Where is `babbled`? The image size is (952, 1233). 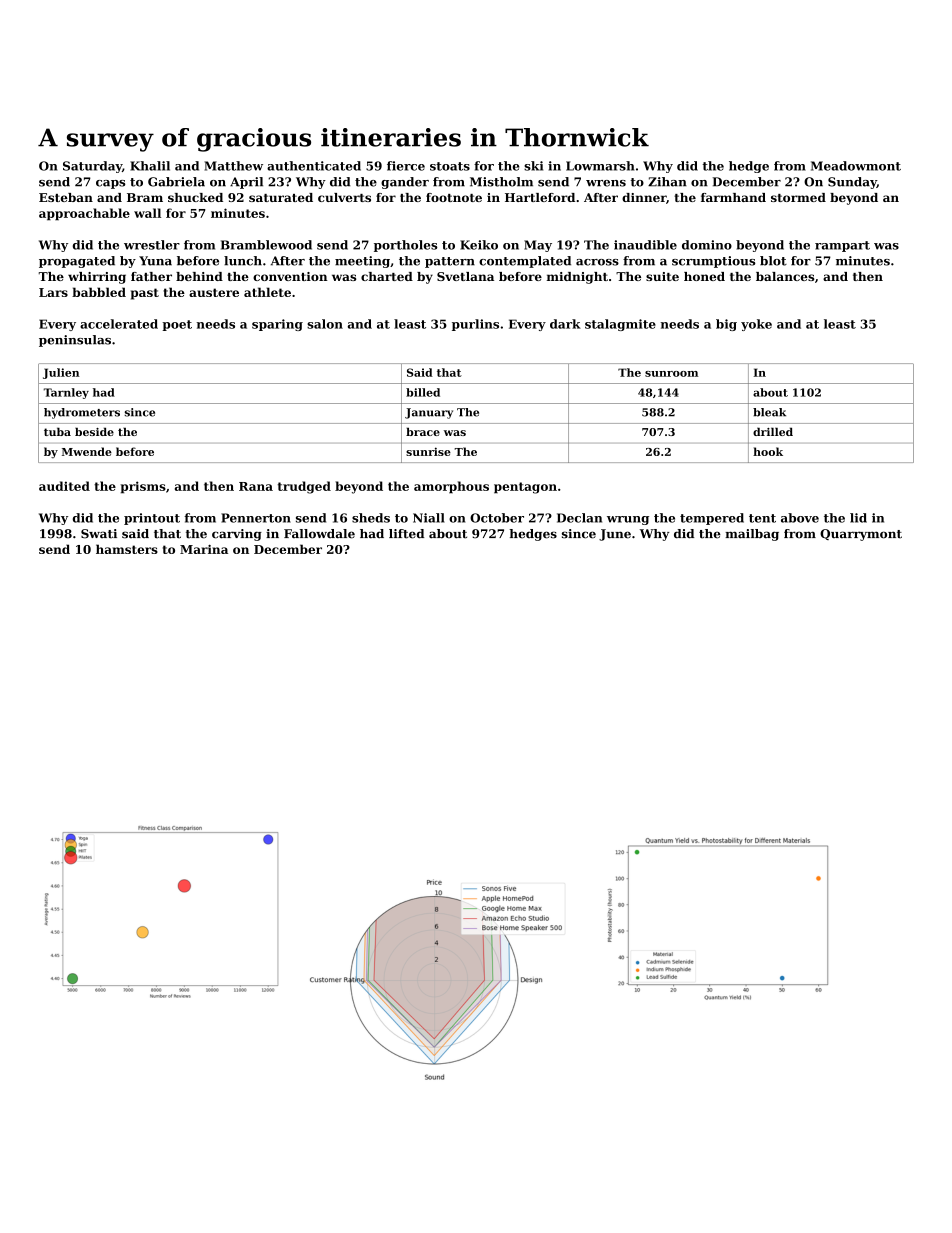
babbled is located at coordinates (99, 292).
